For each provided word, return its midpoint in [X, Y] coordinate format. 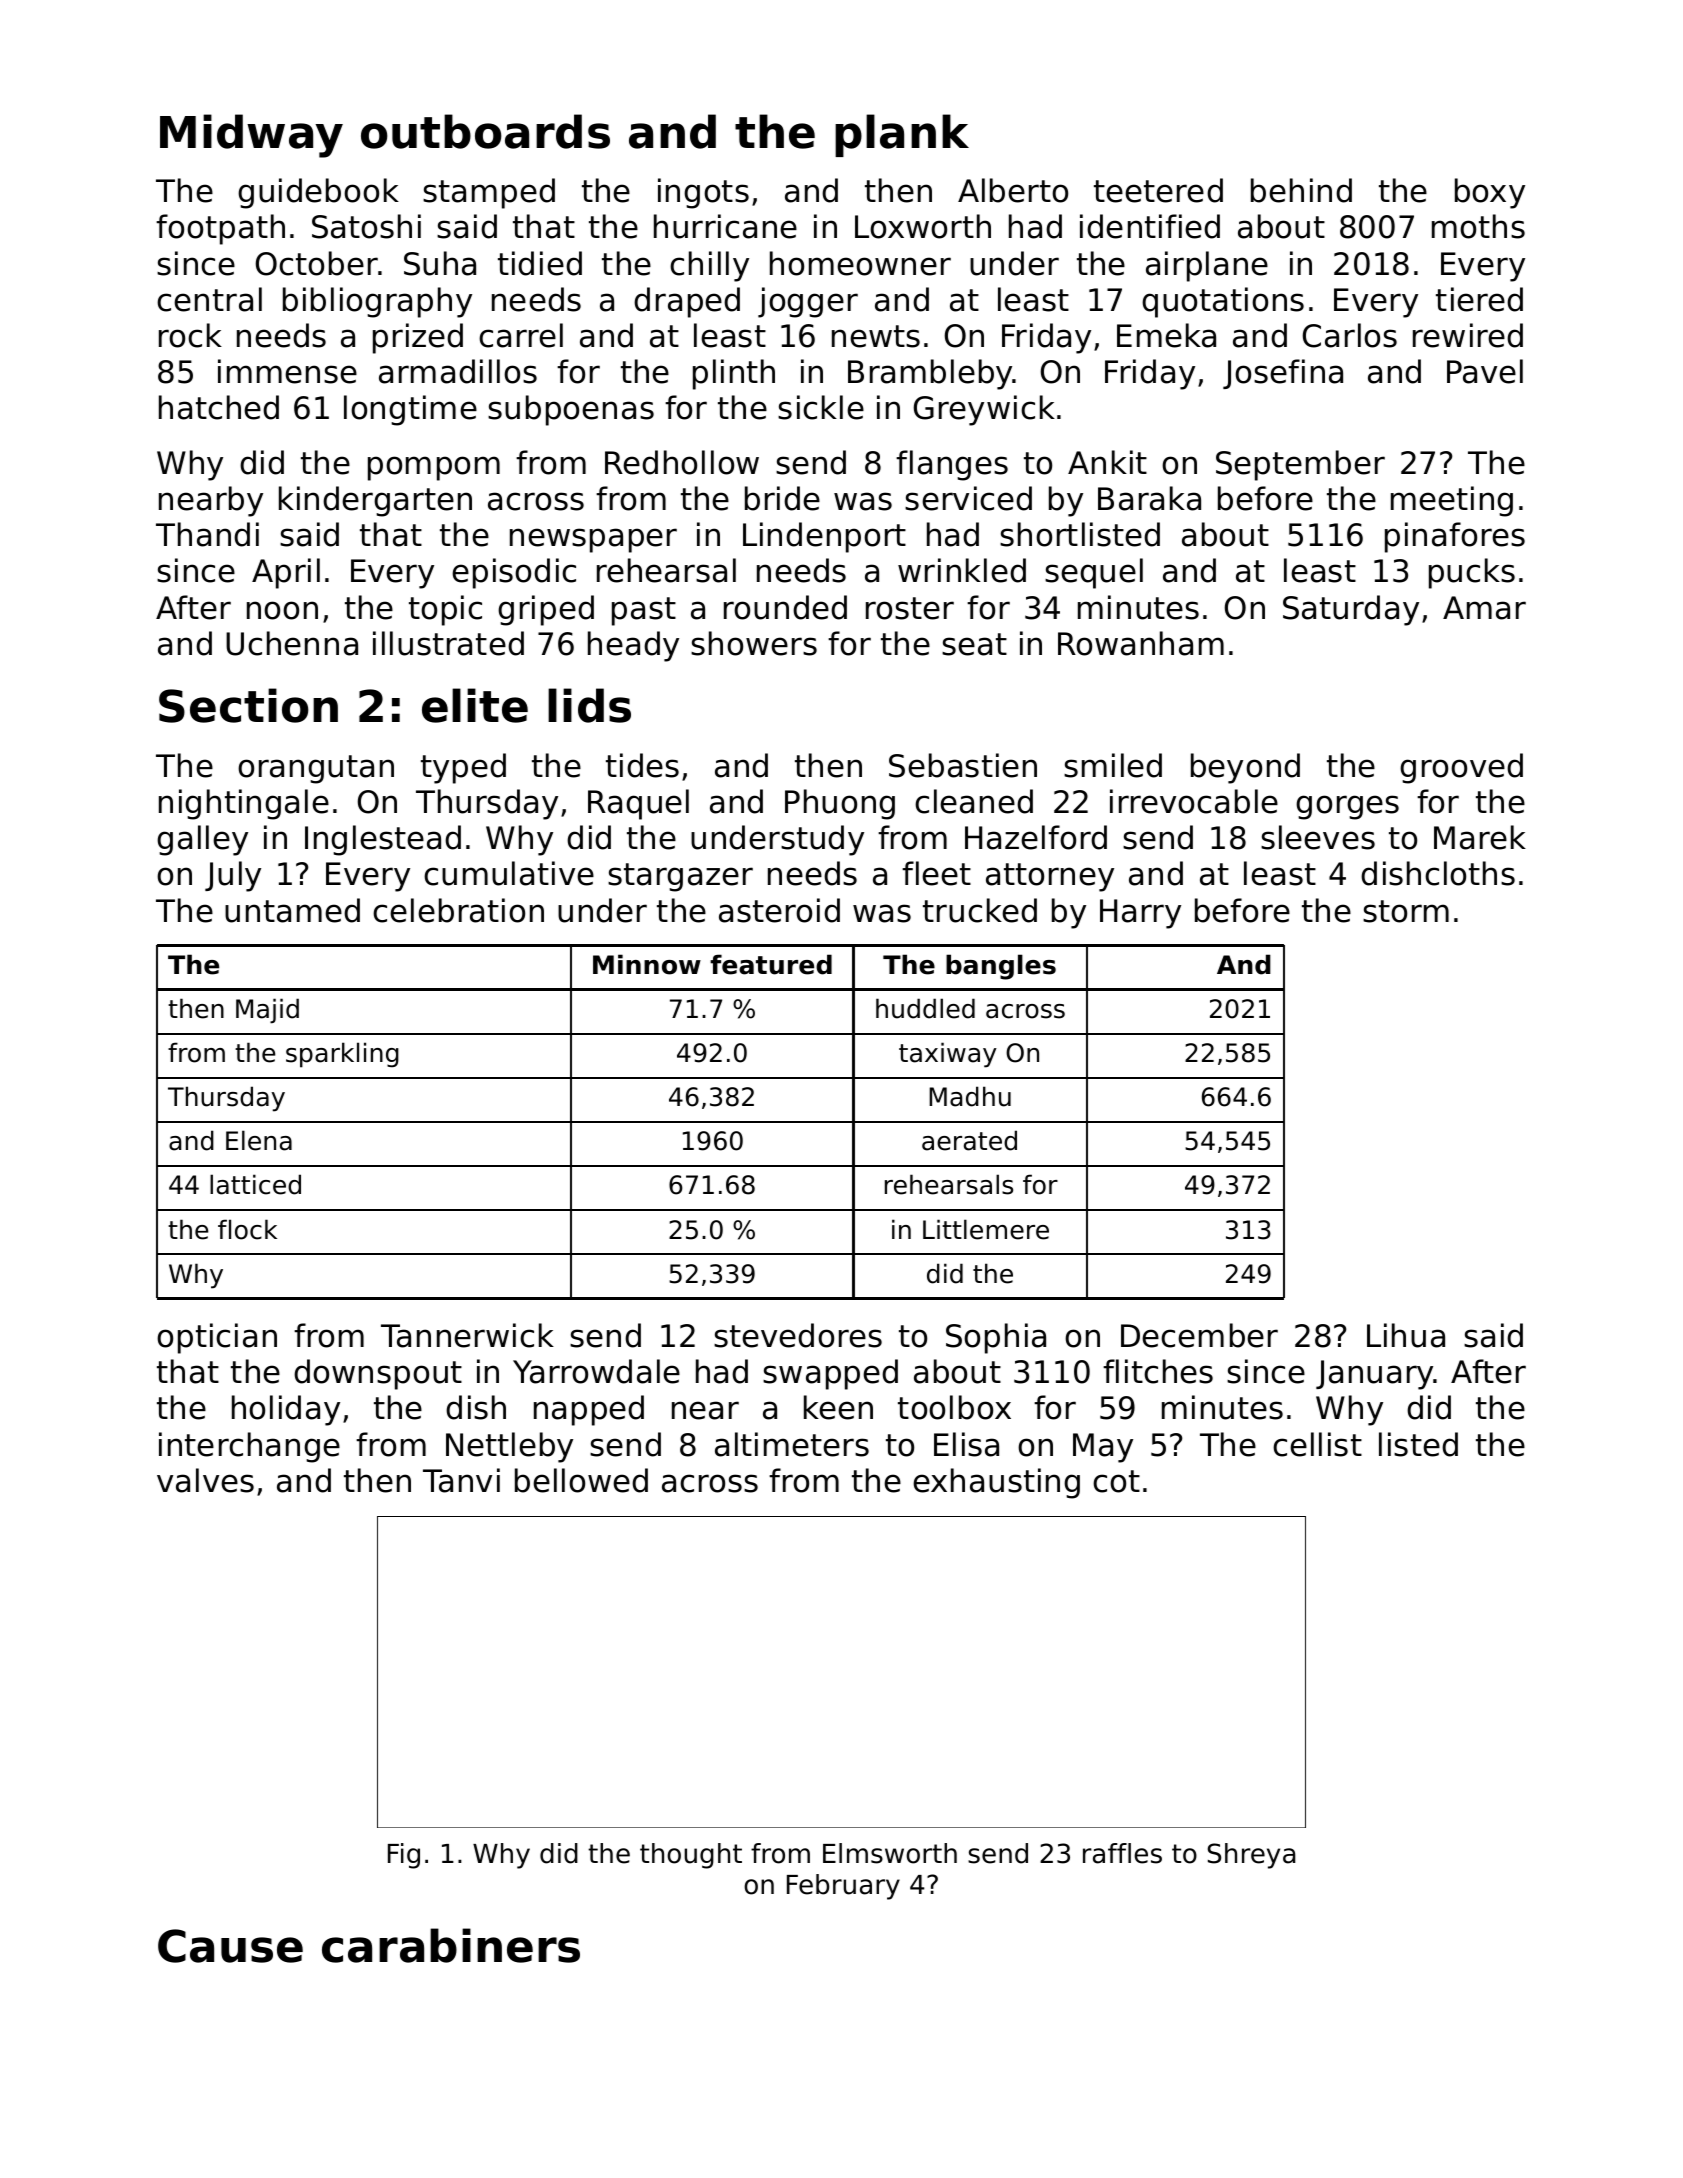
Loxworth [923, 226]
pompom [434, 468]
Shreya [1251, 1856]
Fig [404, 1856]
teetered [1158, 190]
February [843, 1887]
